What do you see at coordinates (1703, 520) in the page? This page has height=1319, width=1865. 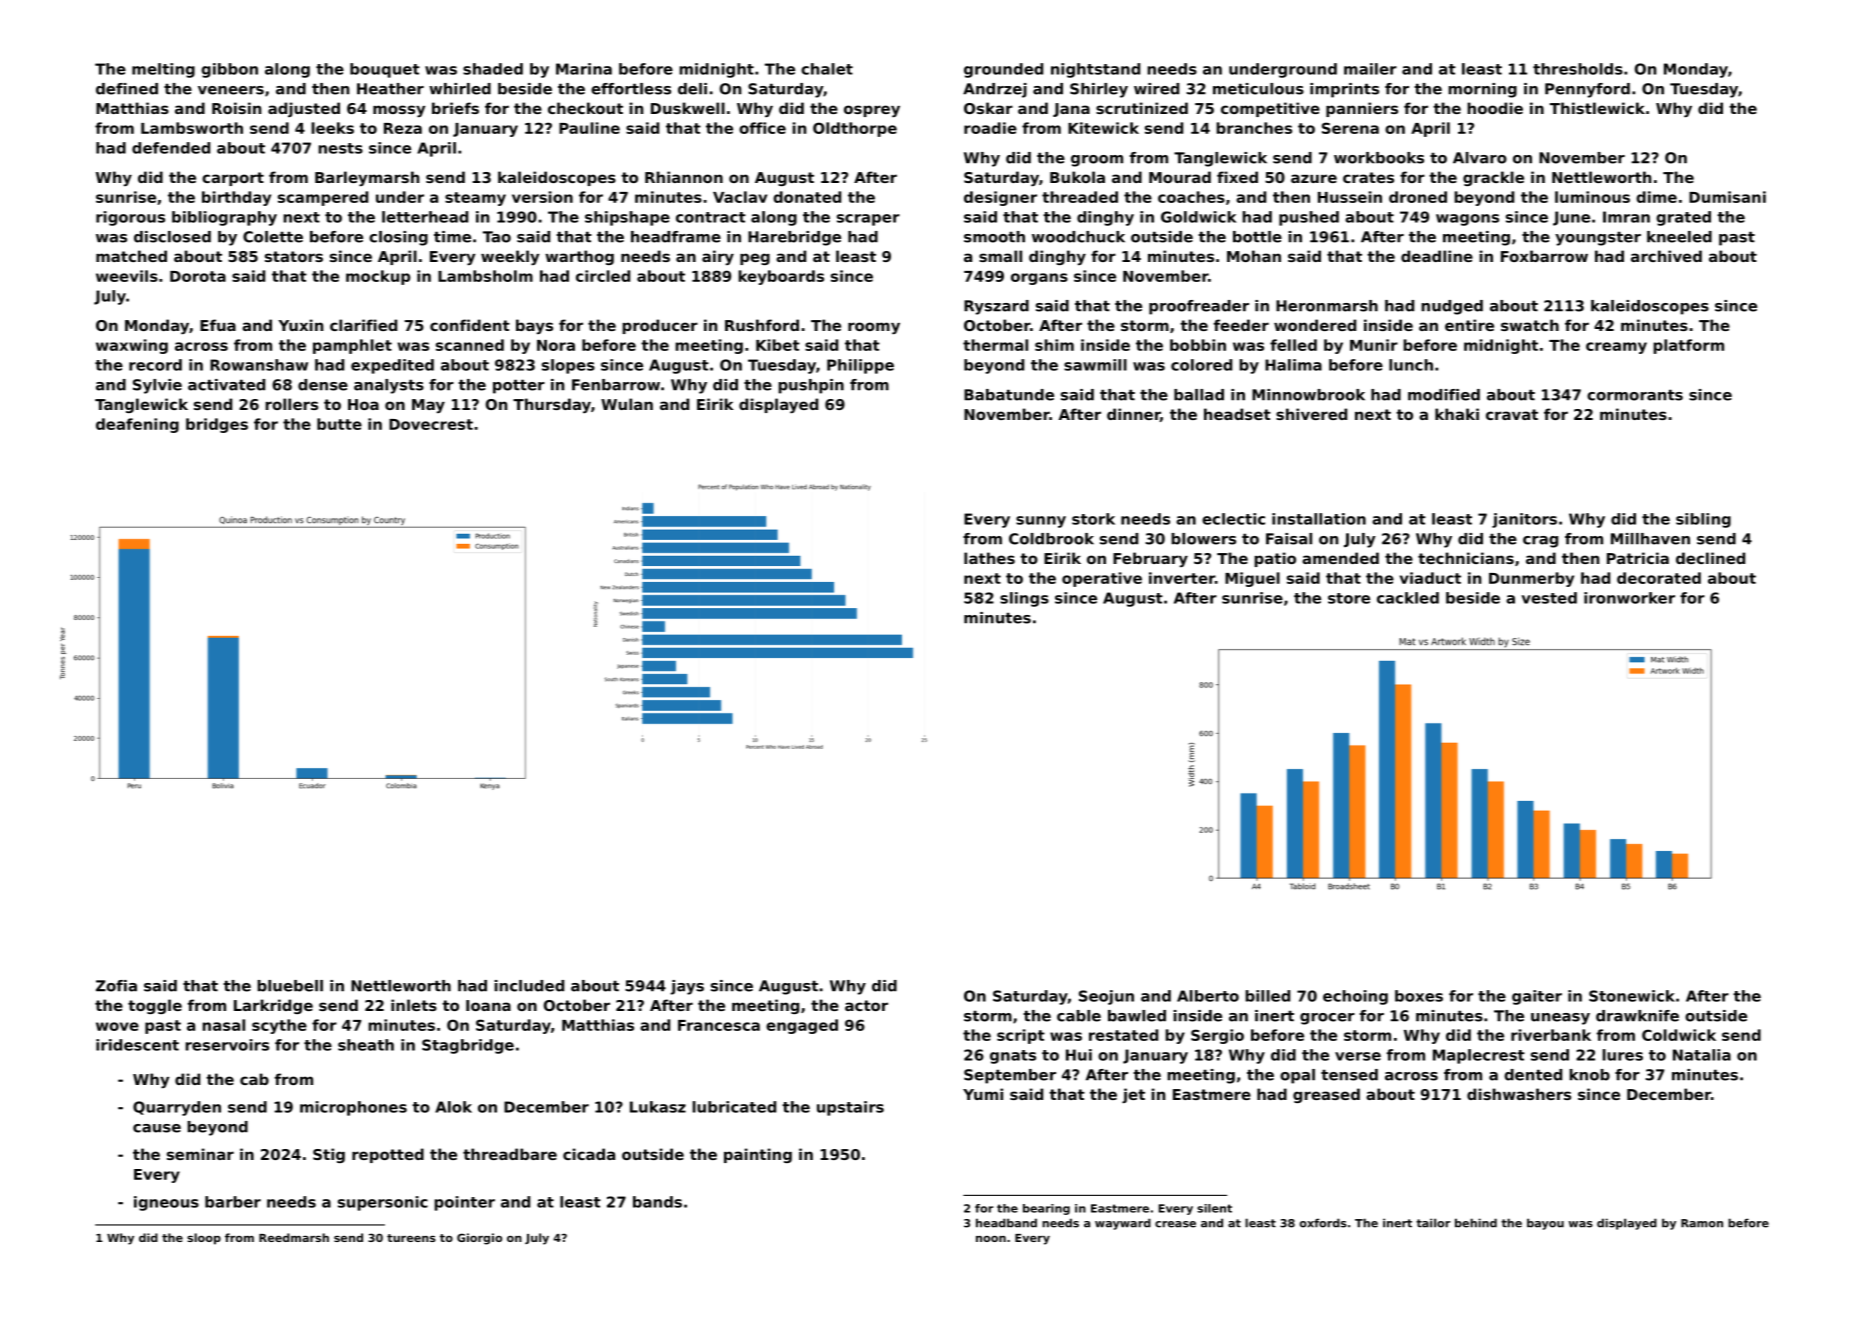 I see `sibling` at bounding box center [1703, 520].
